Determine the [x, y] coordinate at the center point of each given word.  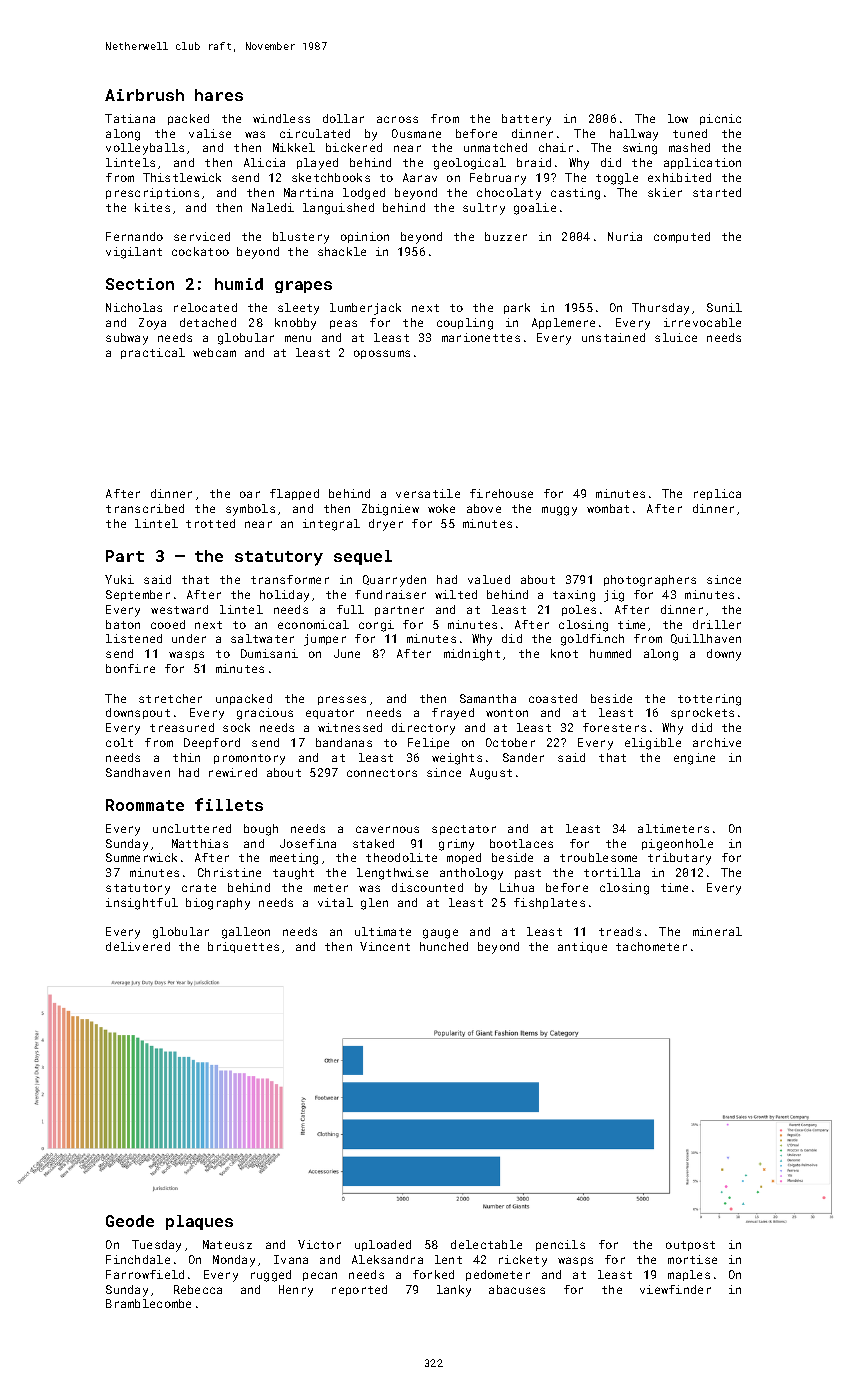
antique [582, 947]
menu [298, 338]
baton [123, 624]
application [702, 163]
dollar [343, 118]
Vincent [385, 946]
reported [359, 1290]
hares [219, 95]
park [517, 308]
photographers [650, 581]
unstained [613, 337]
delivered [138, 946]
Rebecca [198, 1289]
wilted [456, 594]
